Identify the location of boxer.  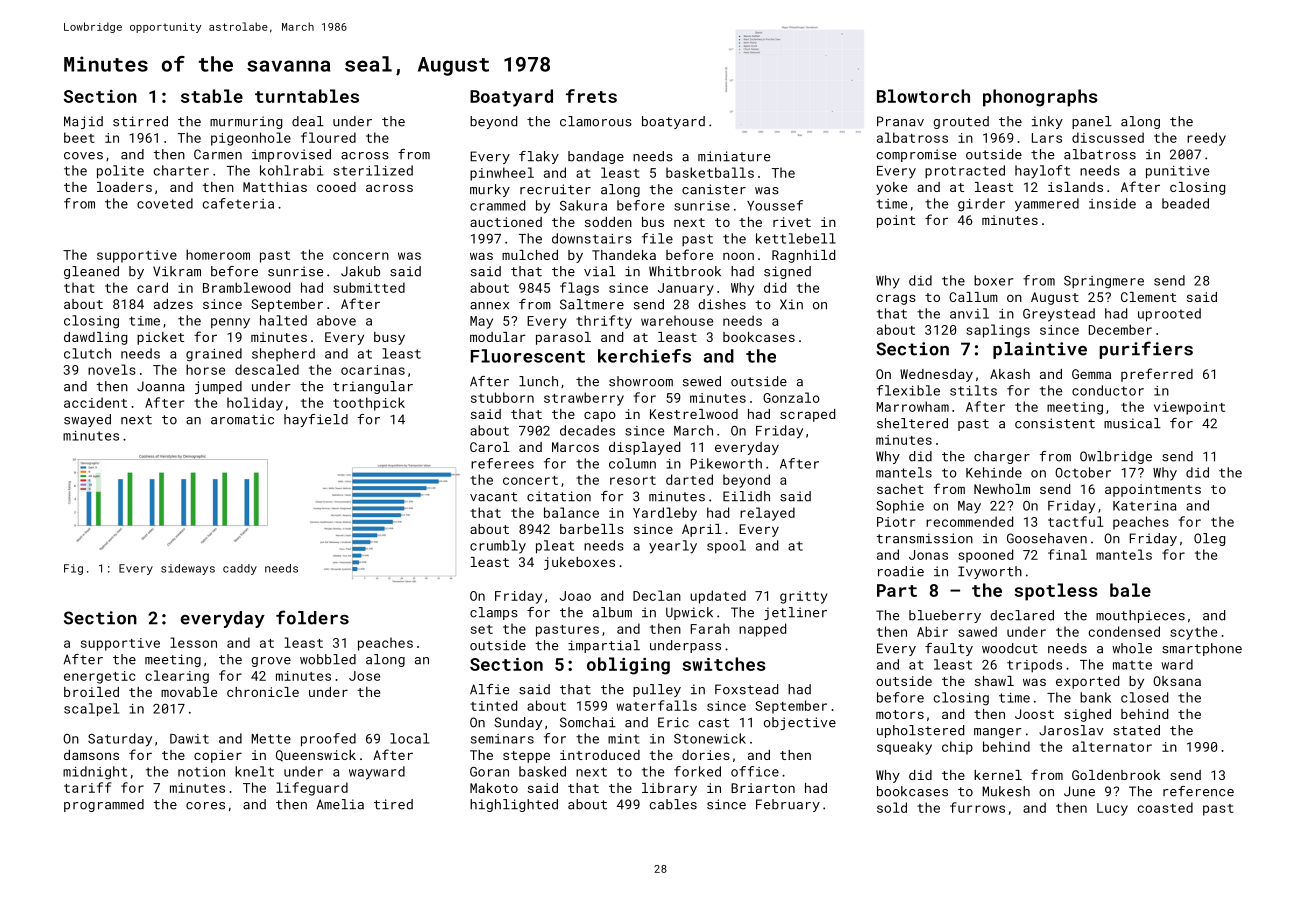
(993, 280).
